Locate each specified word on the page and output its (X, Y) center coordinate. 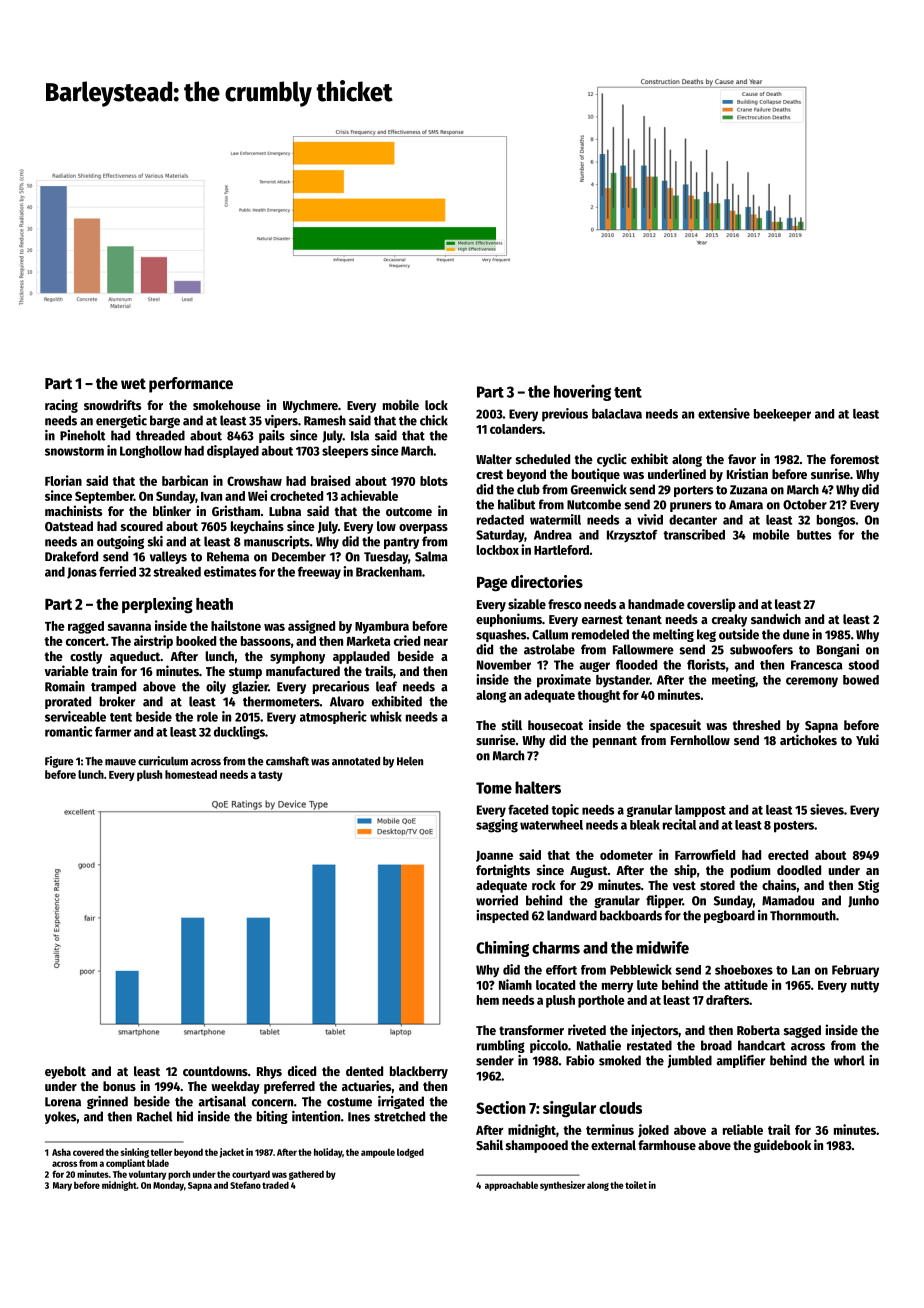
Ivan (211, 496)
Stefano (245, 1185)
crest (489, 474)
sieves (827, 809)
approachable (511, 1186)
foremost (854, 459)
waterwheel (551, 825)
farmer (113, 732)
